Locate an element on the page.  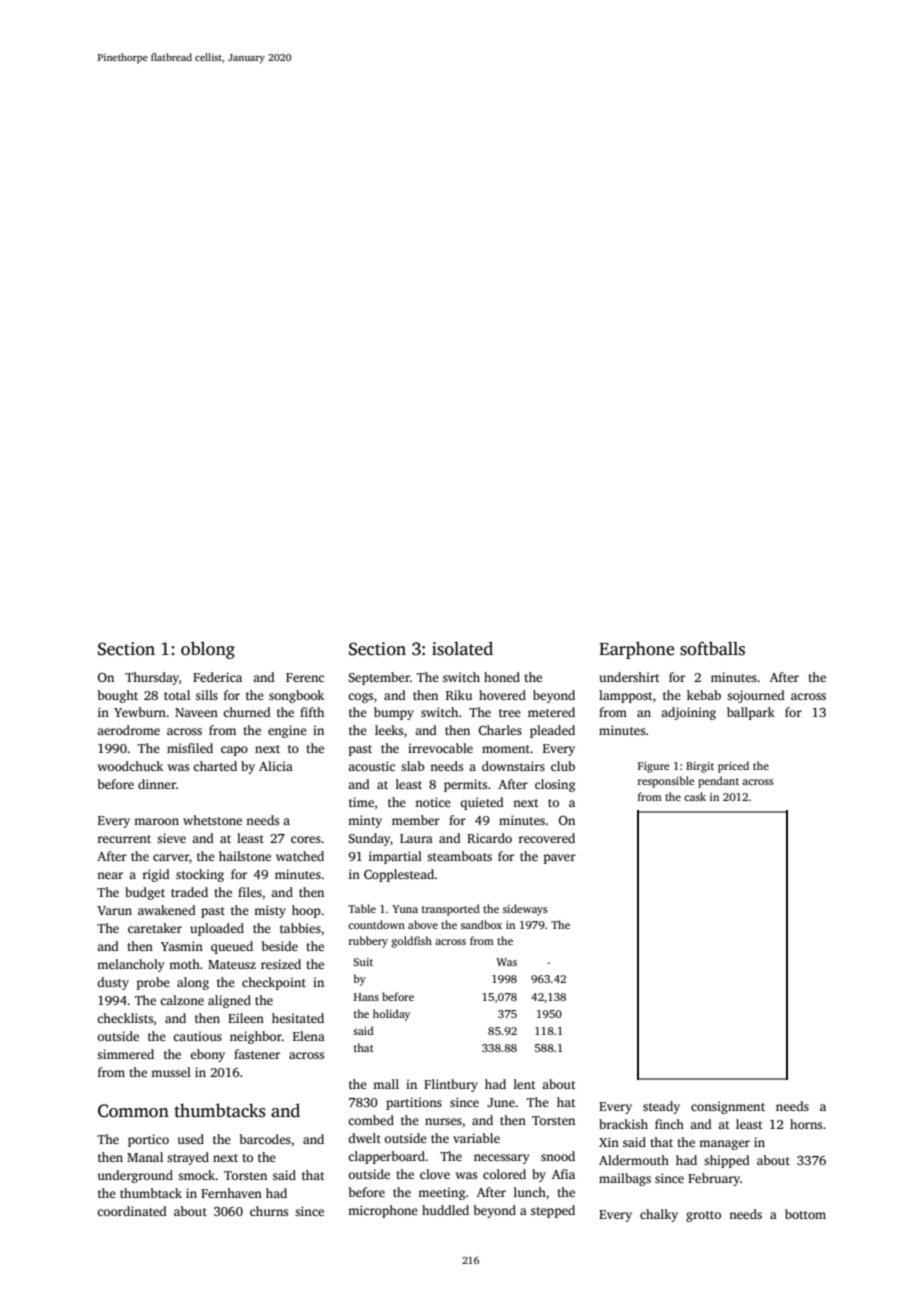
dinner is located at coordinates (157, 784).
